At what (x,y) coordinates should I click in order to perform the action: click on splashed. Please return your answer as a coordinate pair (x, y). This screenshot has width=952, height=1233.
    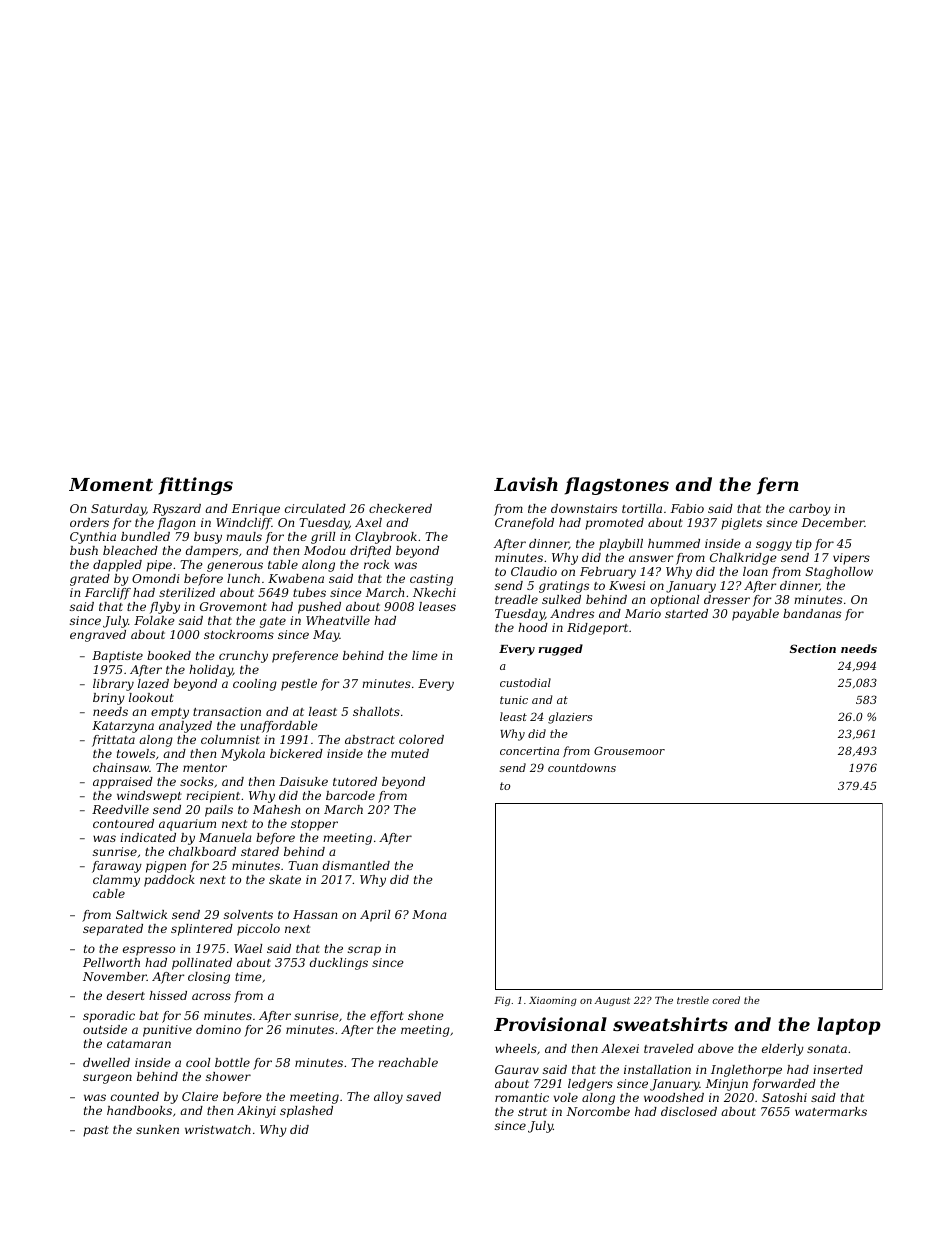
    Looking at the image, I should click on (306, 1112).
